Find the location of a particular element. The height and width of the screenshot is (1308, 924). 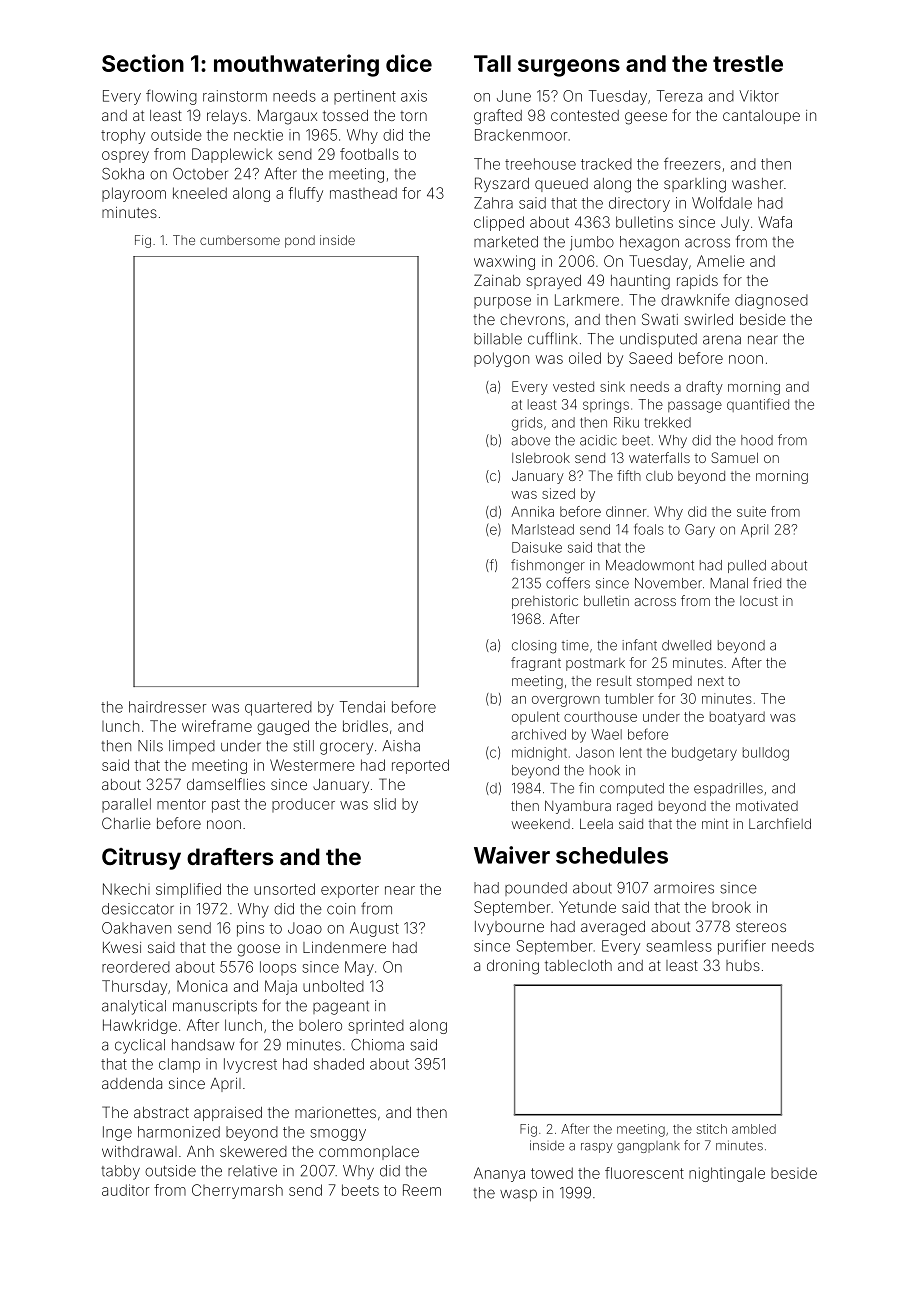

pertinent is located at coordinates (365, 97).
